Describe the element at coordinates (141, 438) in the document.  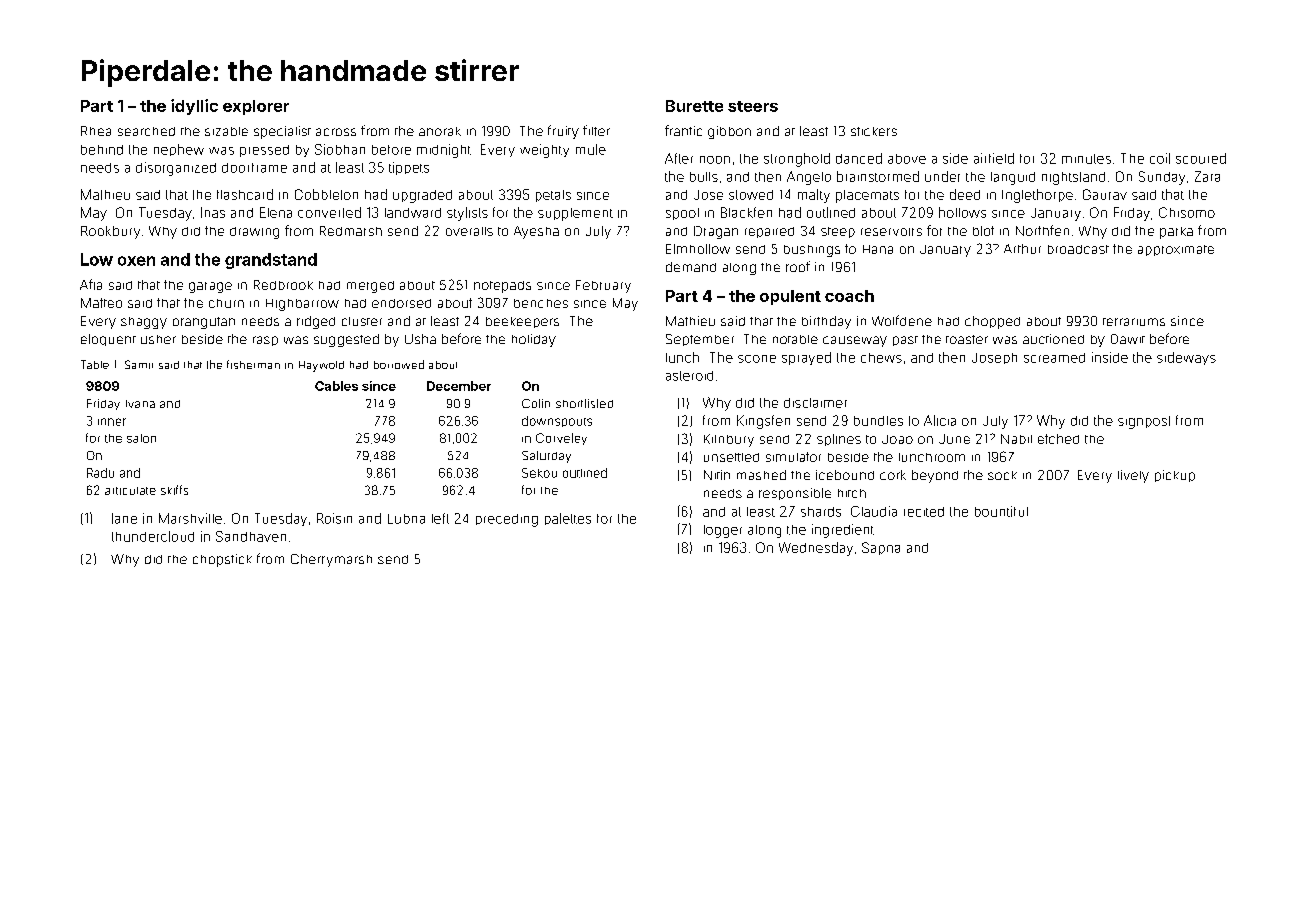
I see `salon` at that location.
